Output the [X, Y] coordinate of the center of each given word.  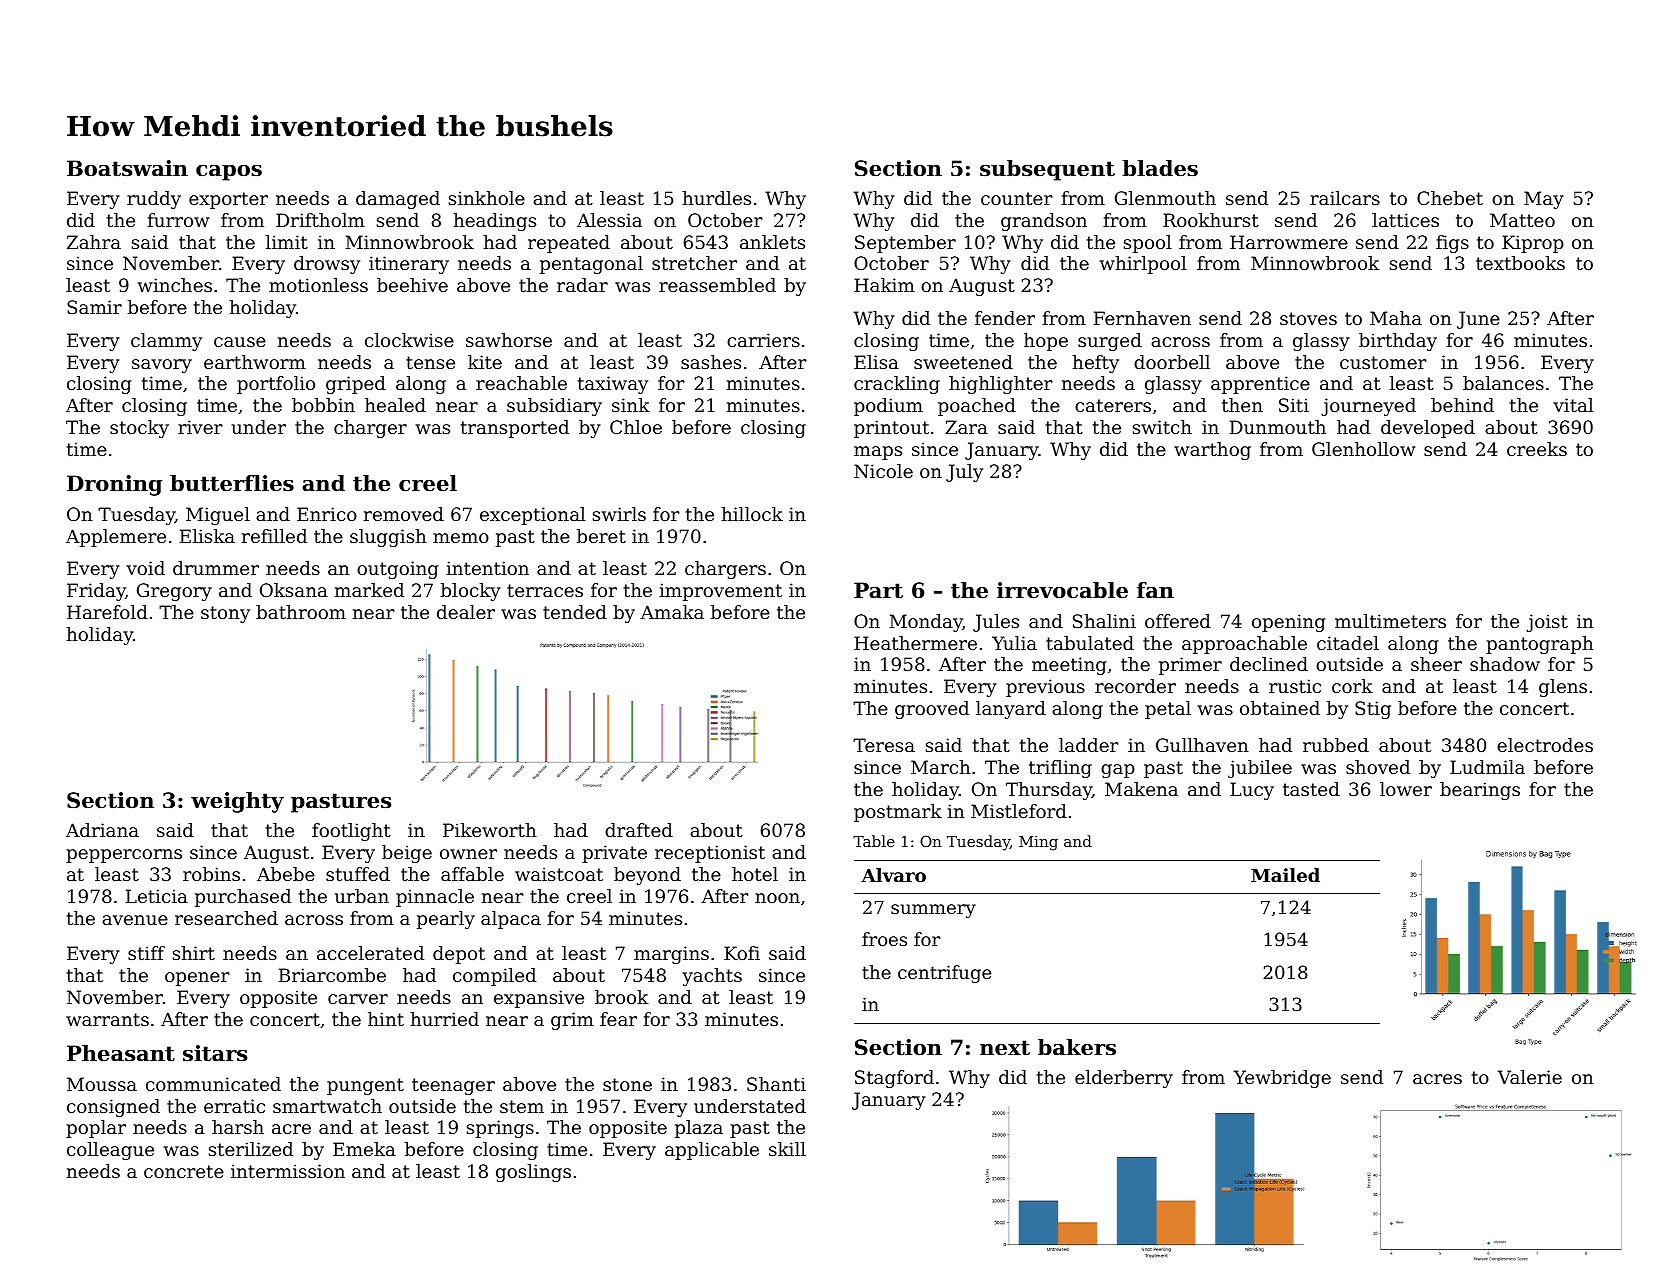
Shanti [776, 1084]
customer [1383, 362]
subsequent [1047, 170]
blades [1160, 168]
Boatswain [127, 168]
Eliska [207, 536]
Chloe [636, 427]
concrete [184, 1171]
